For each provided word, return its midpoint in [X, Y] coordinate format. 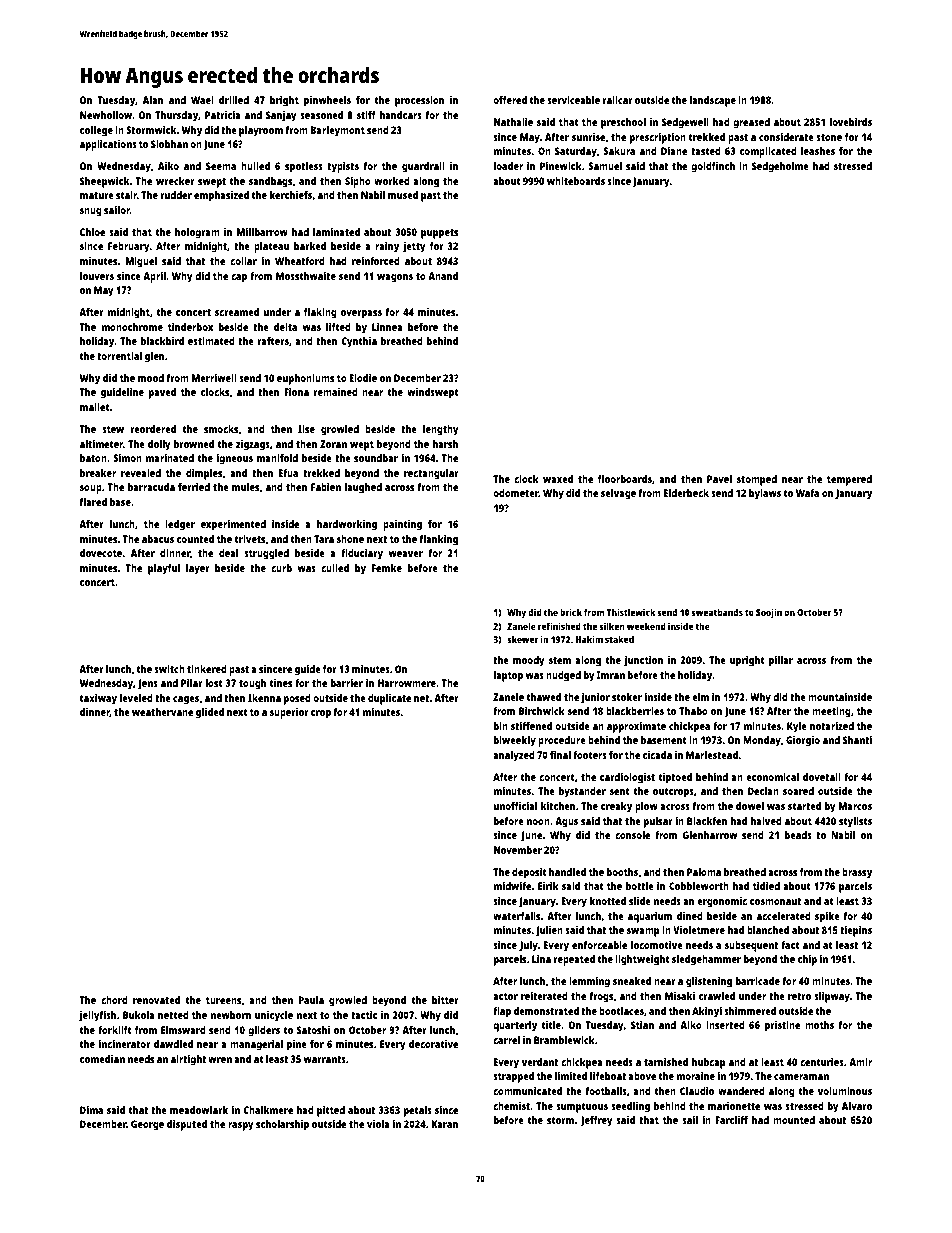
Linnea [387, 327]
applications [108, 145]
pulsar [658, 822]
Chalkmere [268, 1110]
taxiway [98, 699]
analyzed [514, 756]
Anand [443, 276]
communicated [527, 1091]
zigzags [253, 445]
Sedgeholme [780, 167]
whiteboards [576, 181]
